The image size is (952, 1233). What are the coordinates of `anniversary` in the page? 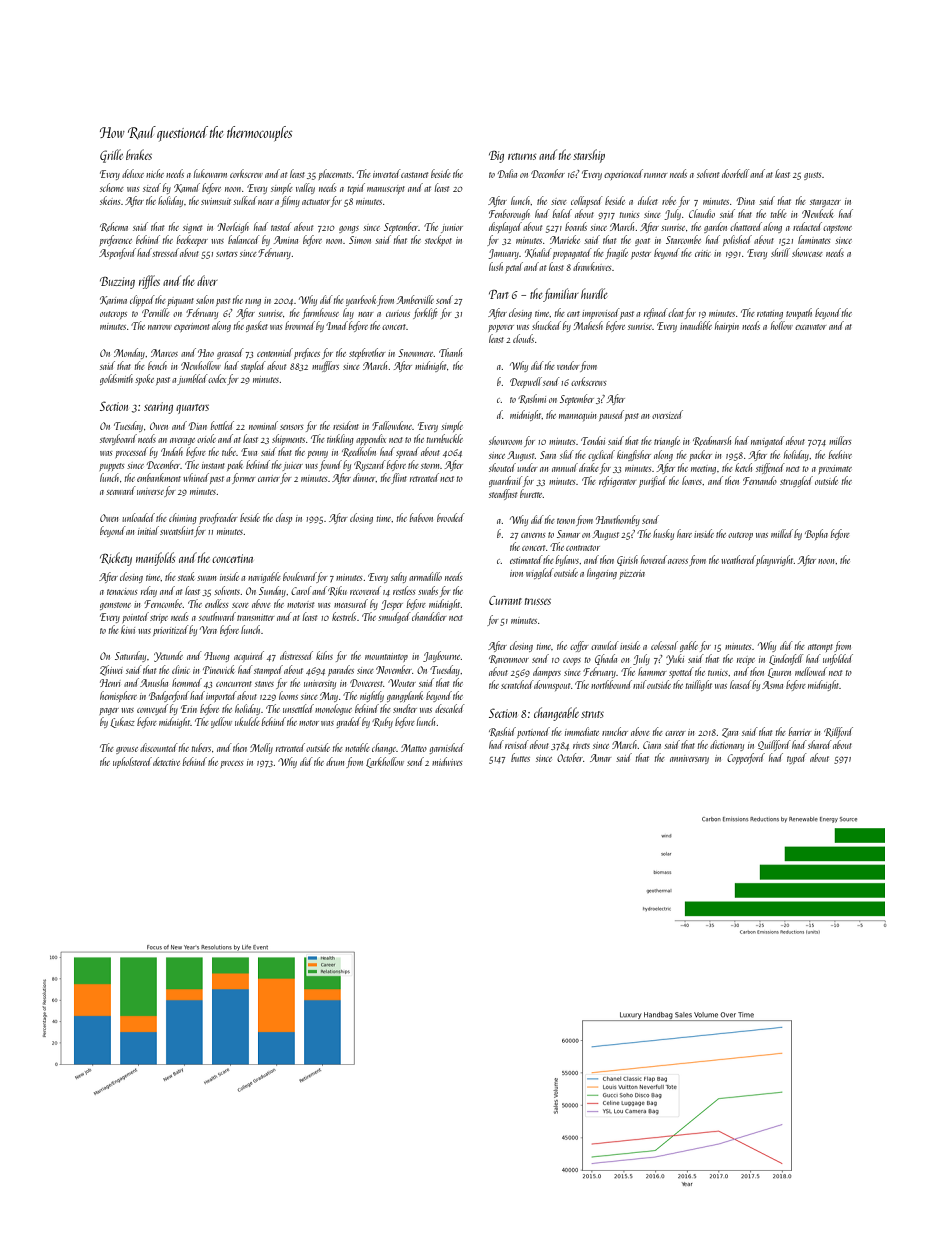 It's located at (689, 759).
